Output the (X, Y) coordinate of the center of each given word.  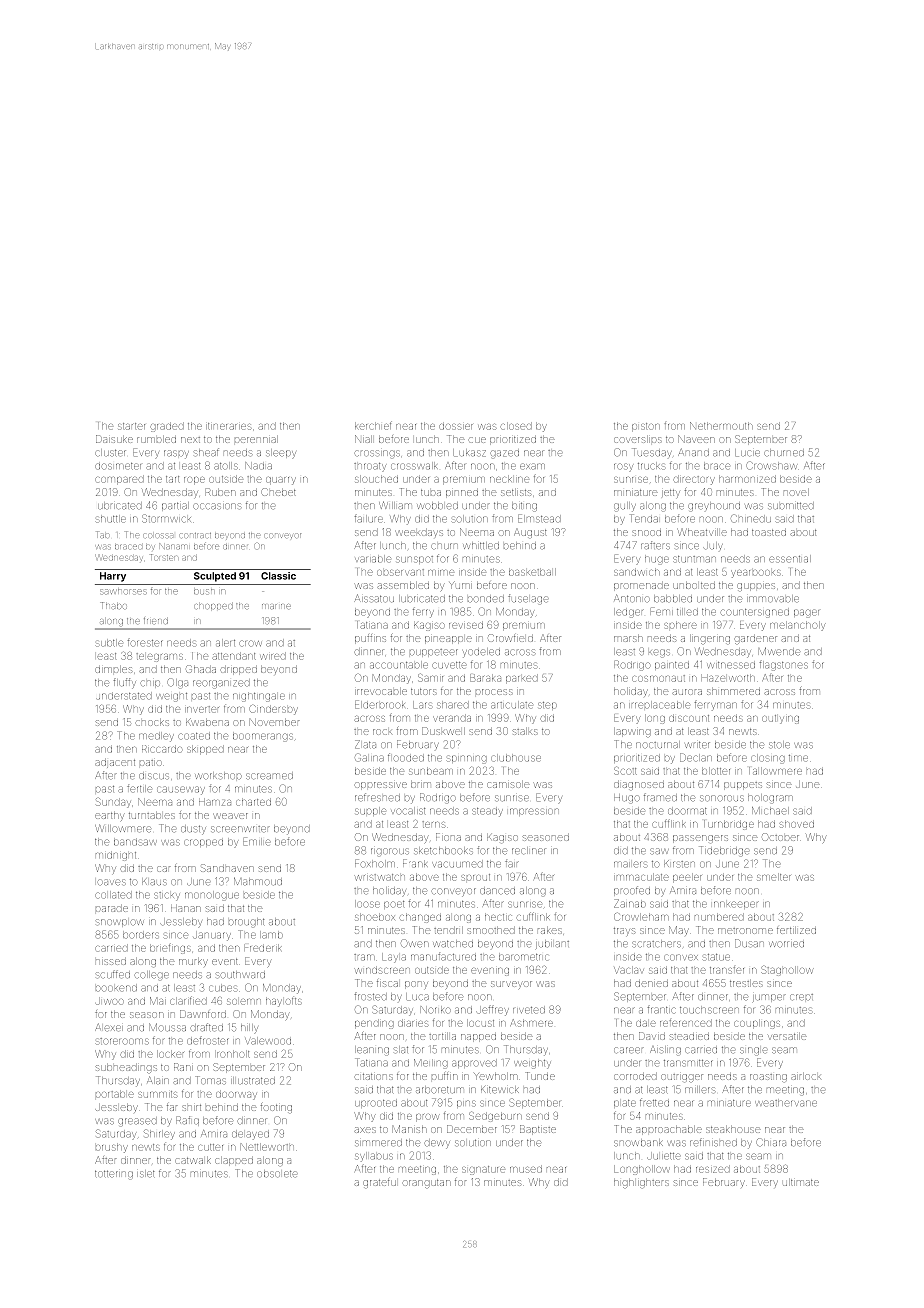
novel (796, 492)
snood (646, 533)
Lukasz (469, 453)
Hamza (215, 802)
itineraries (228, 426)
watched (453, 943)
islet (146, 1173)
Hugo (626, 798)
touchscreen (709, 1010)
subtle (110, 643)
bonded (486, 598)
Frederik (263, 948)
